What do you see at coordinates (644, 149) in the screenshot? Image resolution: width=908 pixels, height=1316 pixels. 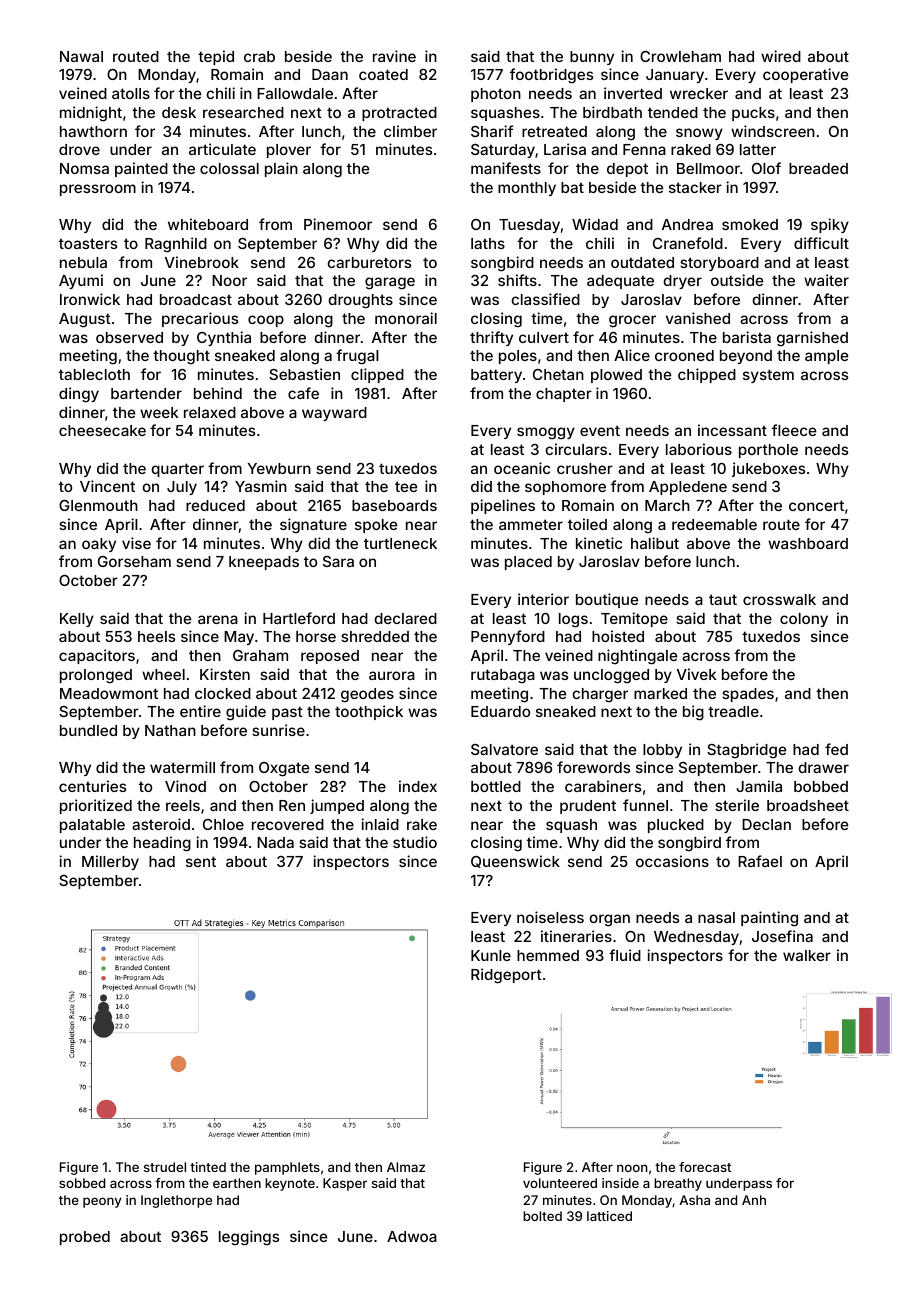 I see `Fenna` at bounding box center [644, 149].
